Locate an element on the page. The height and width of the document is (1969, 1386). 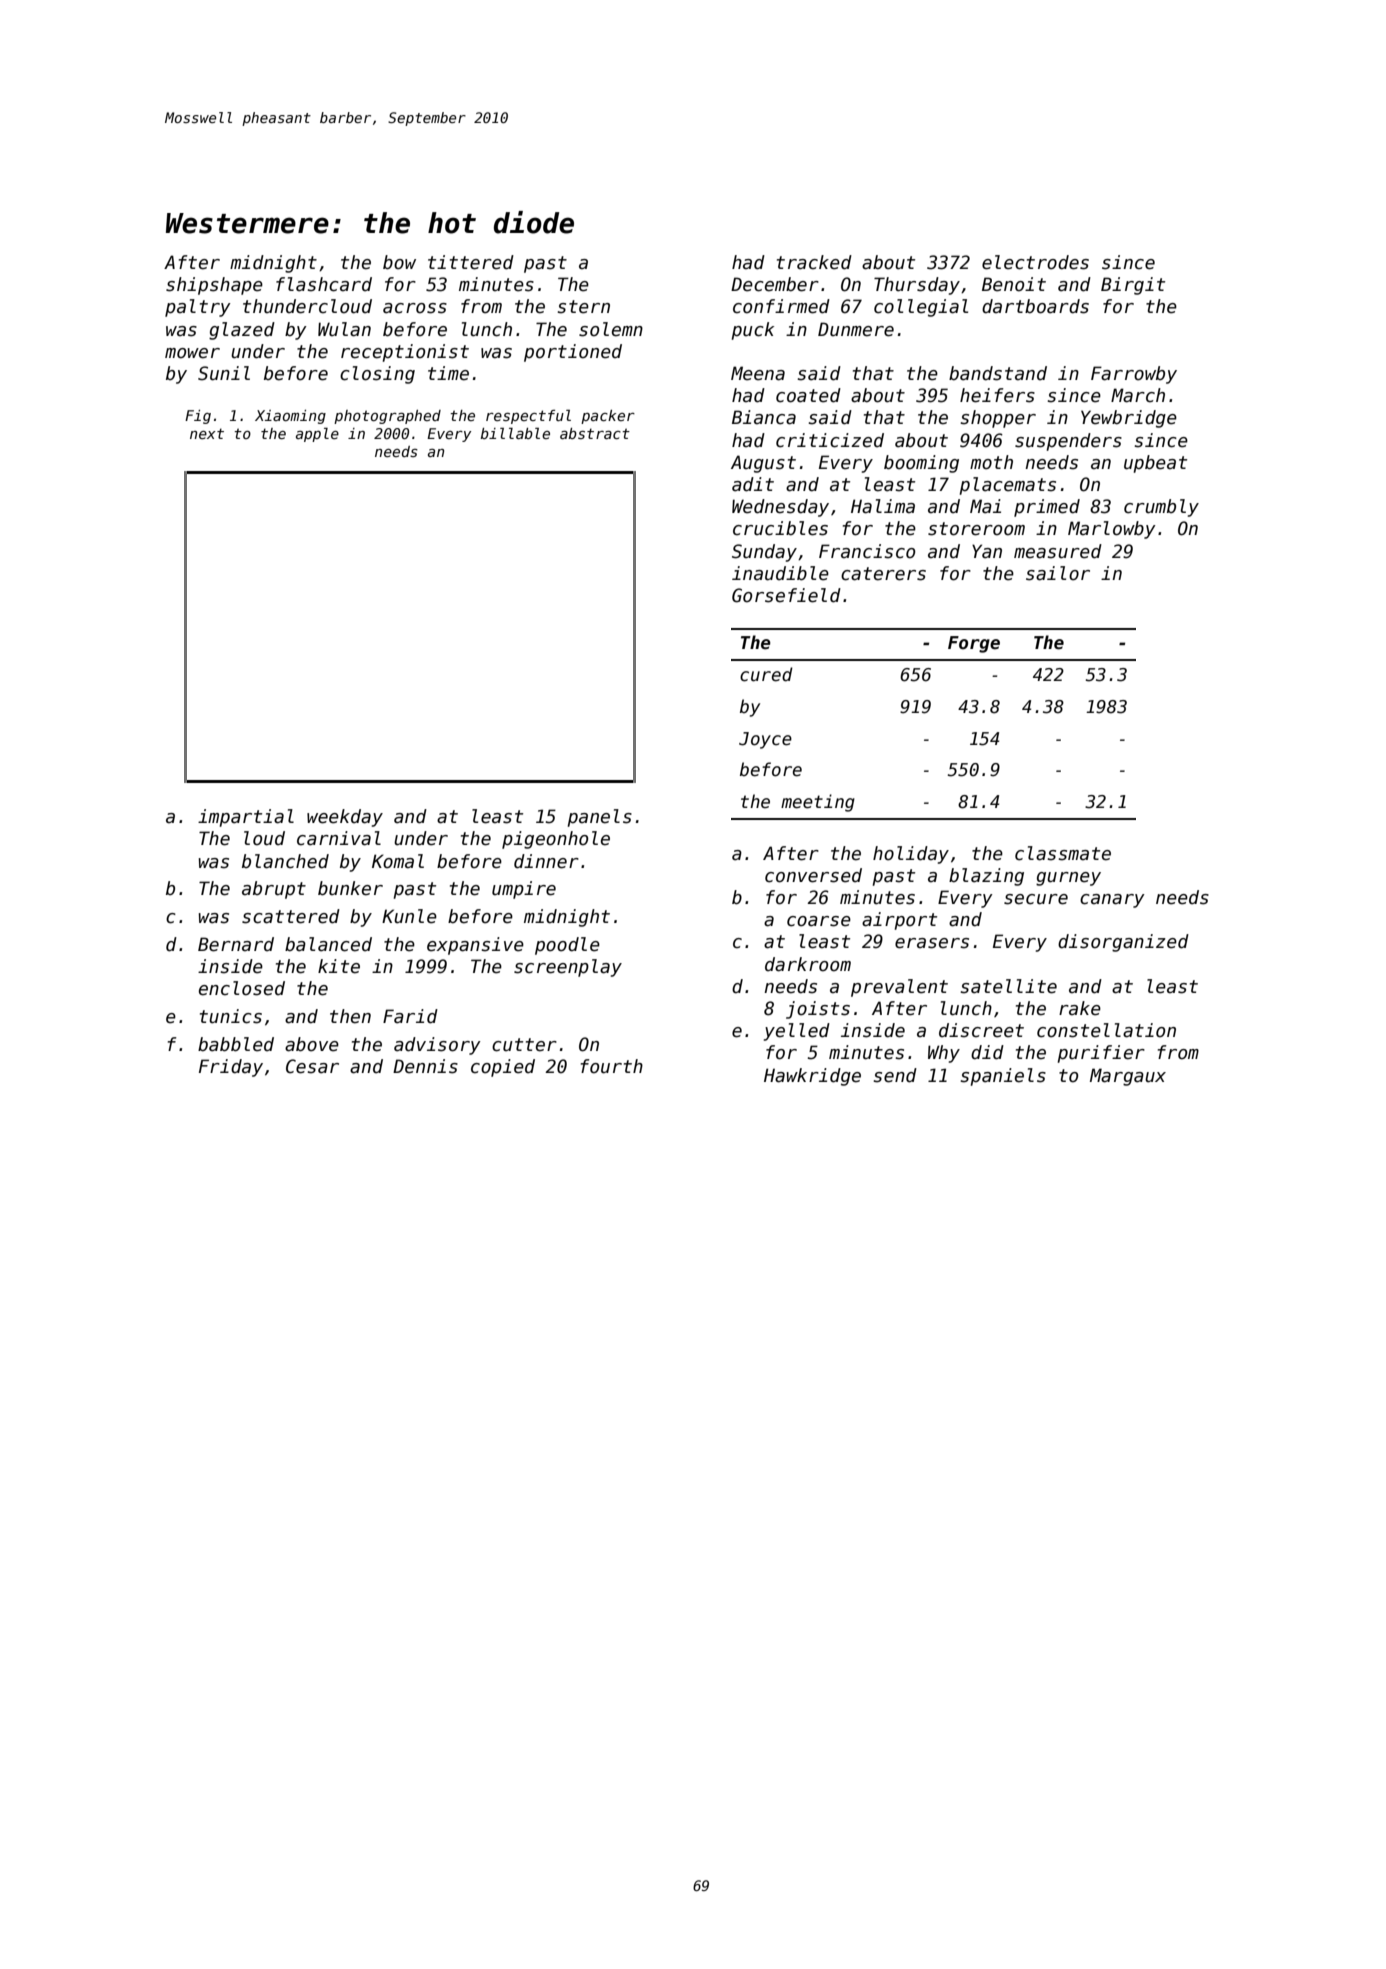
umpire is located at coordinates (524, 890).
